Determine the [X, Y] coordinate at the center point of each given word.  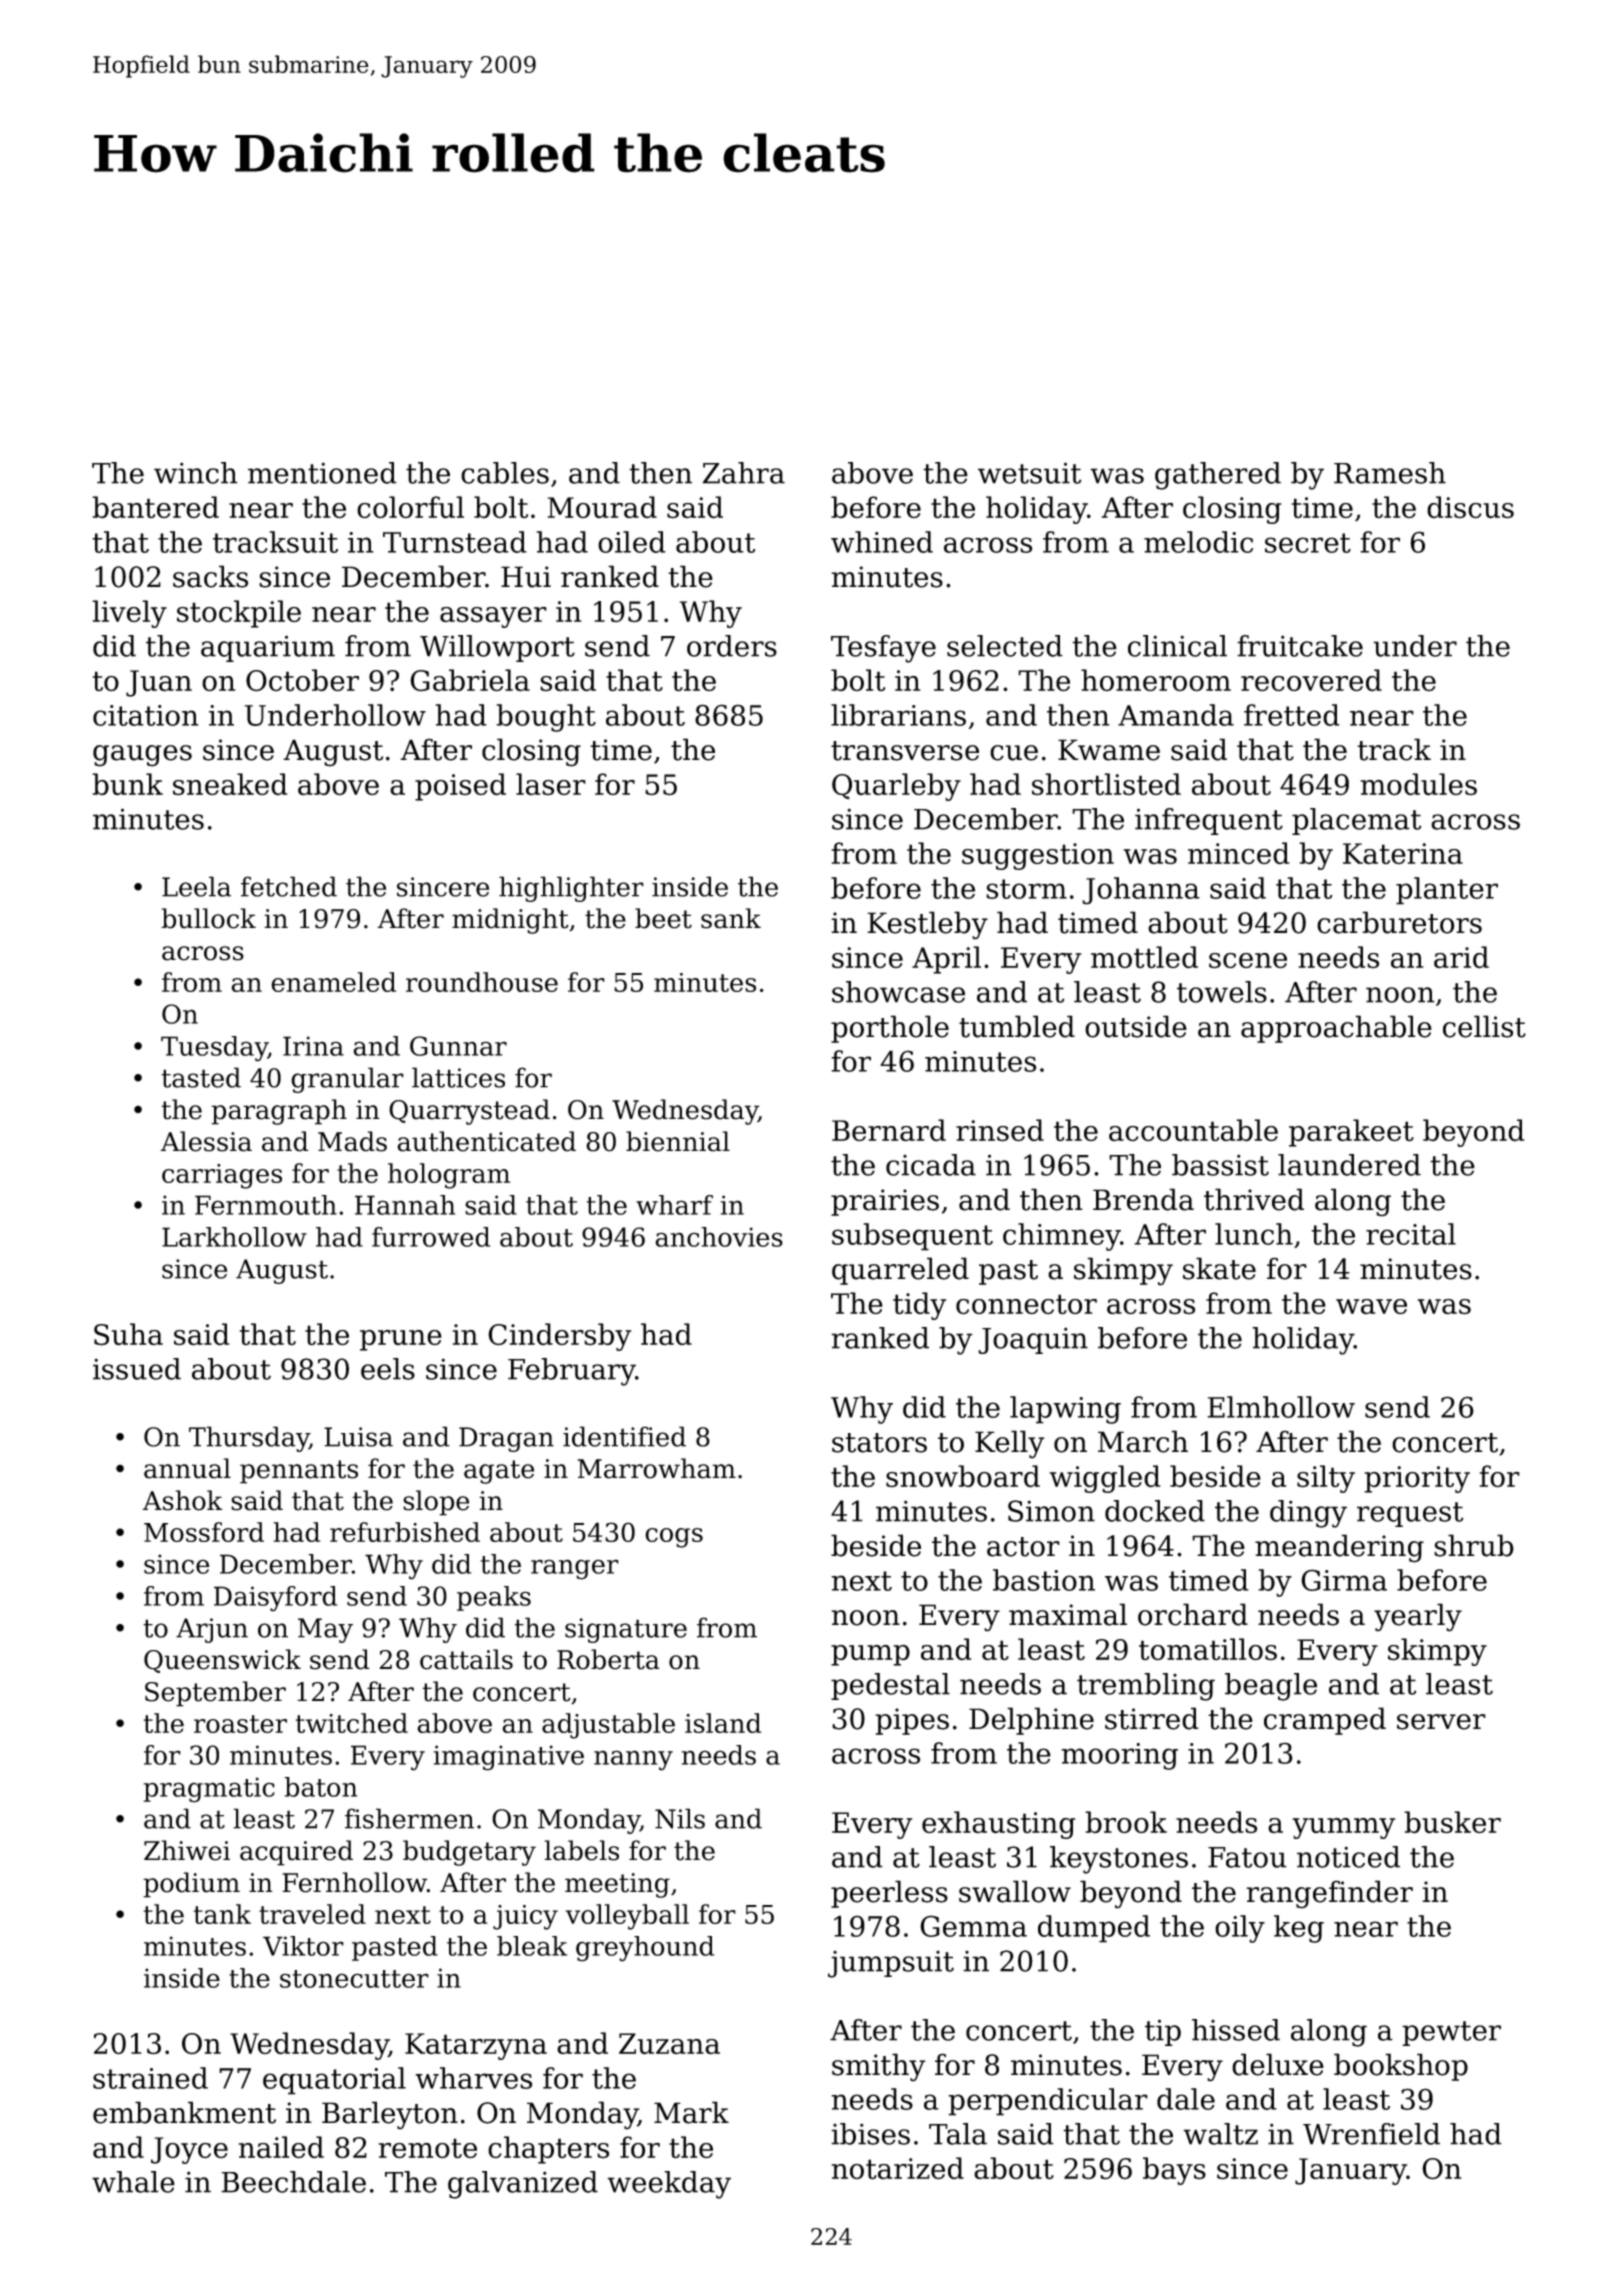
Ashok [182, 1500]
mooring [1119, 1756]
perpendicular [1048, 2102]
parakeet [1351, 1133]
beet [663, 918]
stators [879, 1443]
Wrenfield [1371, 2134]
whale [133, 2182]
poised [460, 787]
